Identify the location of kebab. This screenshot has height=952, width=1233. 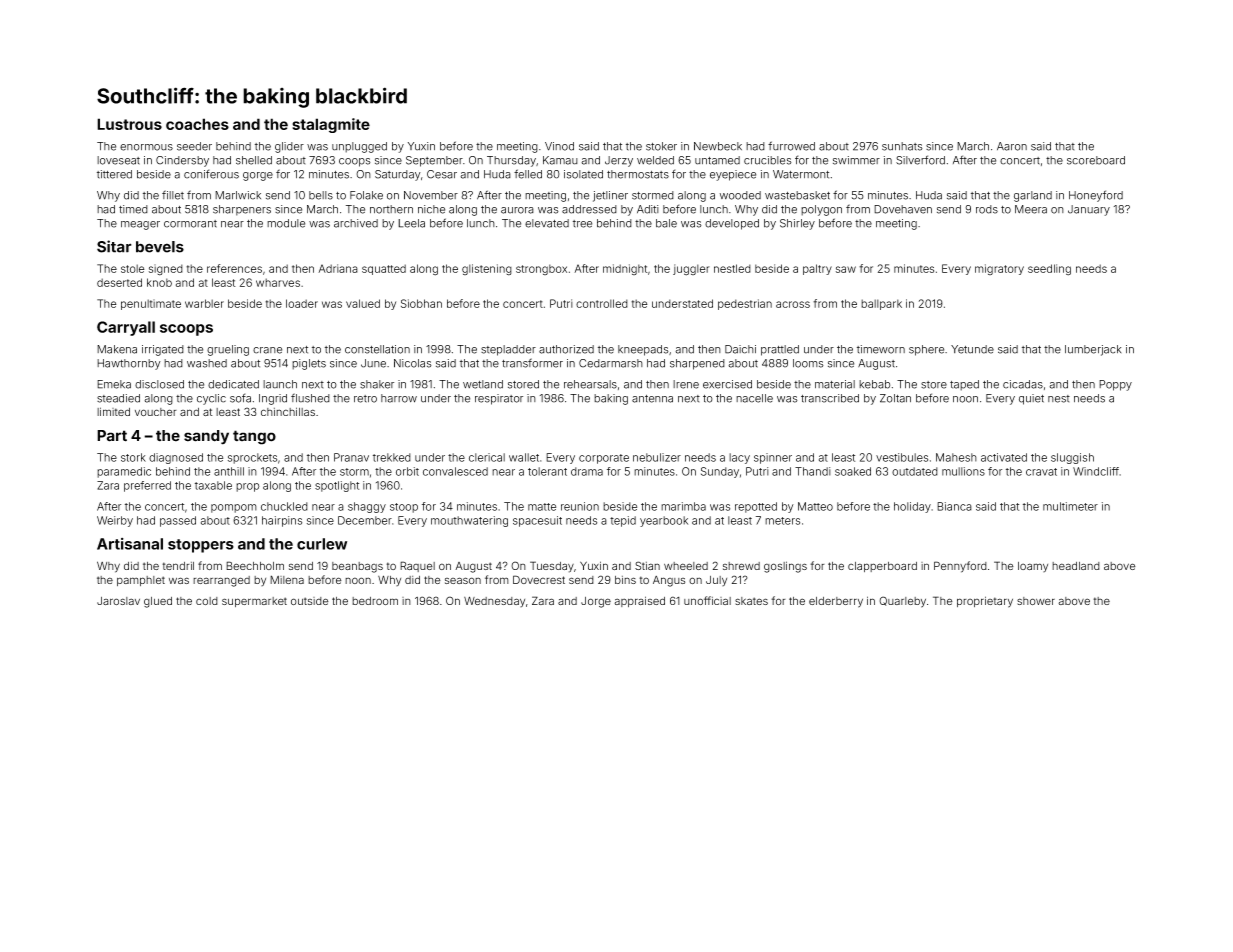
(874, 384).
